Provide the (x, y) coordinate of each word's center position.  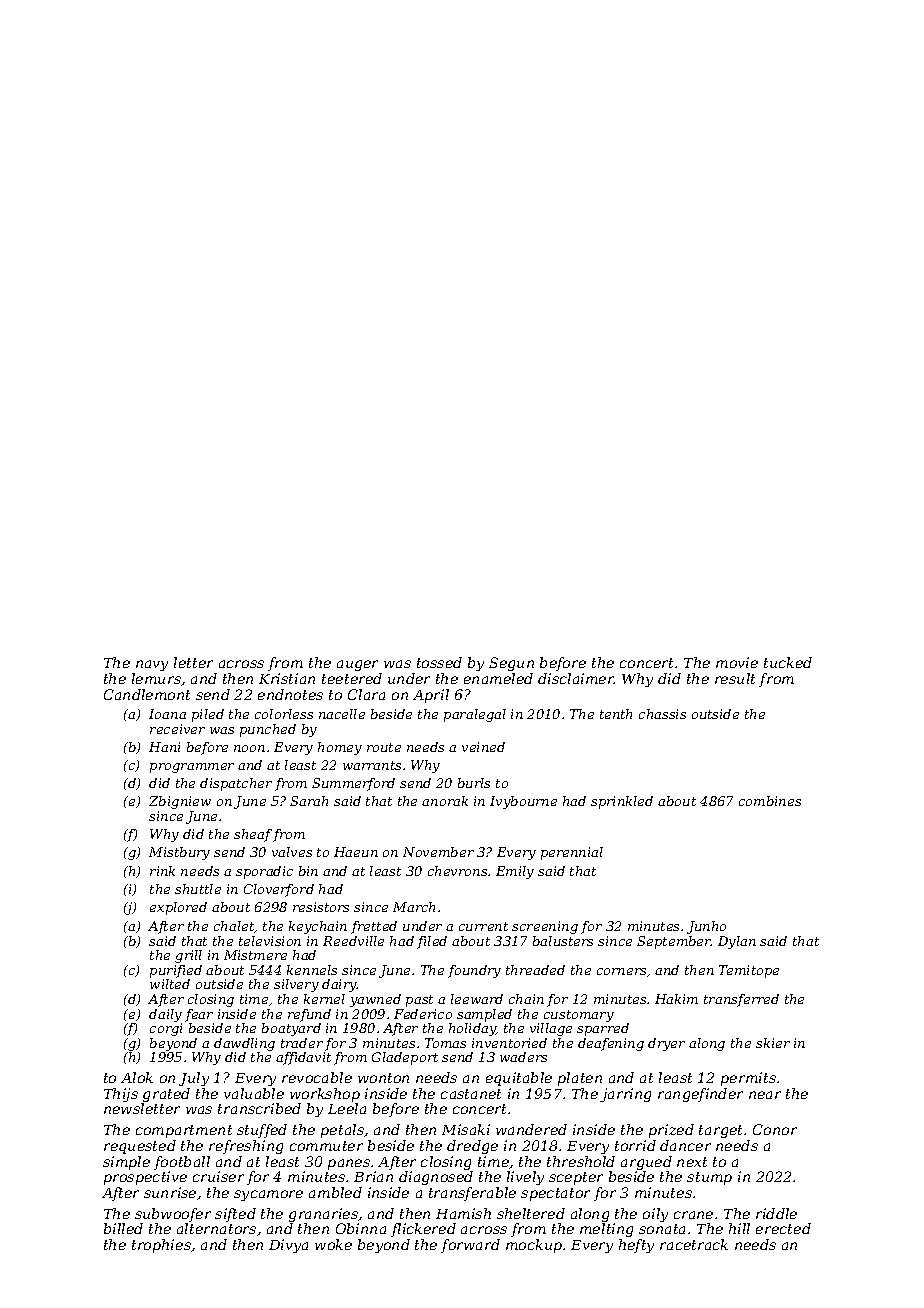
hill (739, 1228)
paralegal (475, 715)
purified (176, 971)
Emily (515, 872)
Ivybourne (523, 802)
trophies (161, 1246)
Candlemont (147, 694)
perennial (572, 853)
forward (470, 1246)
